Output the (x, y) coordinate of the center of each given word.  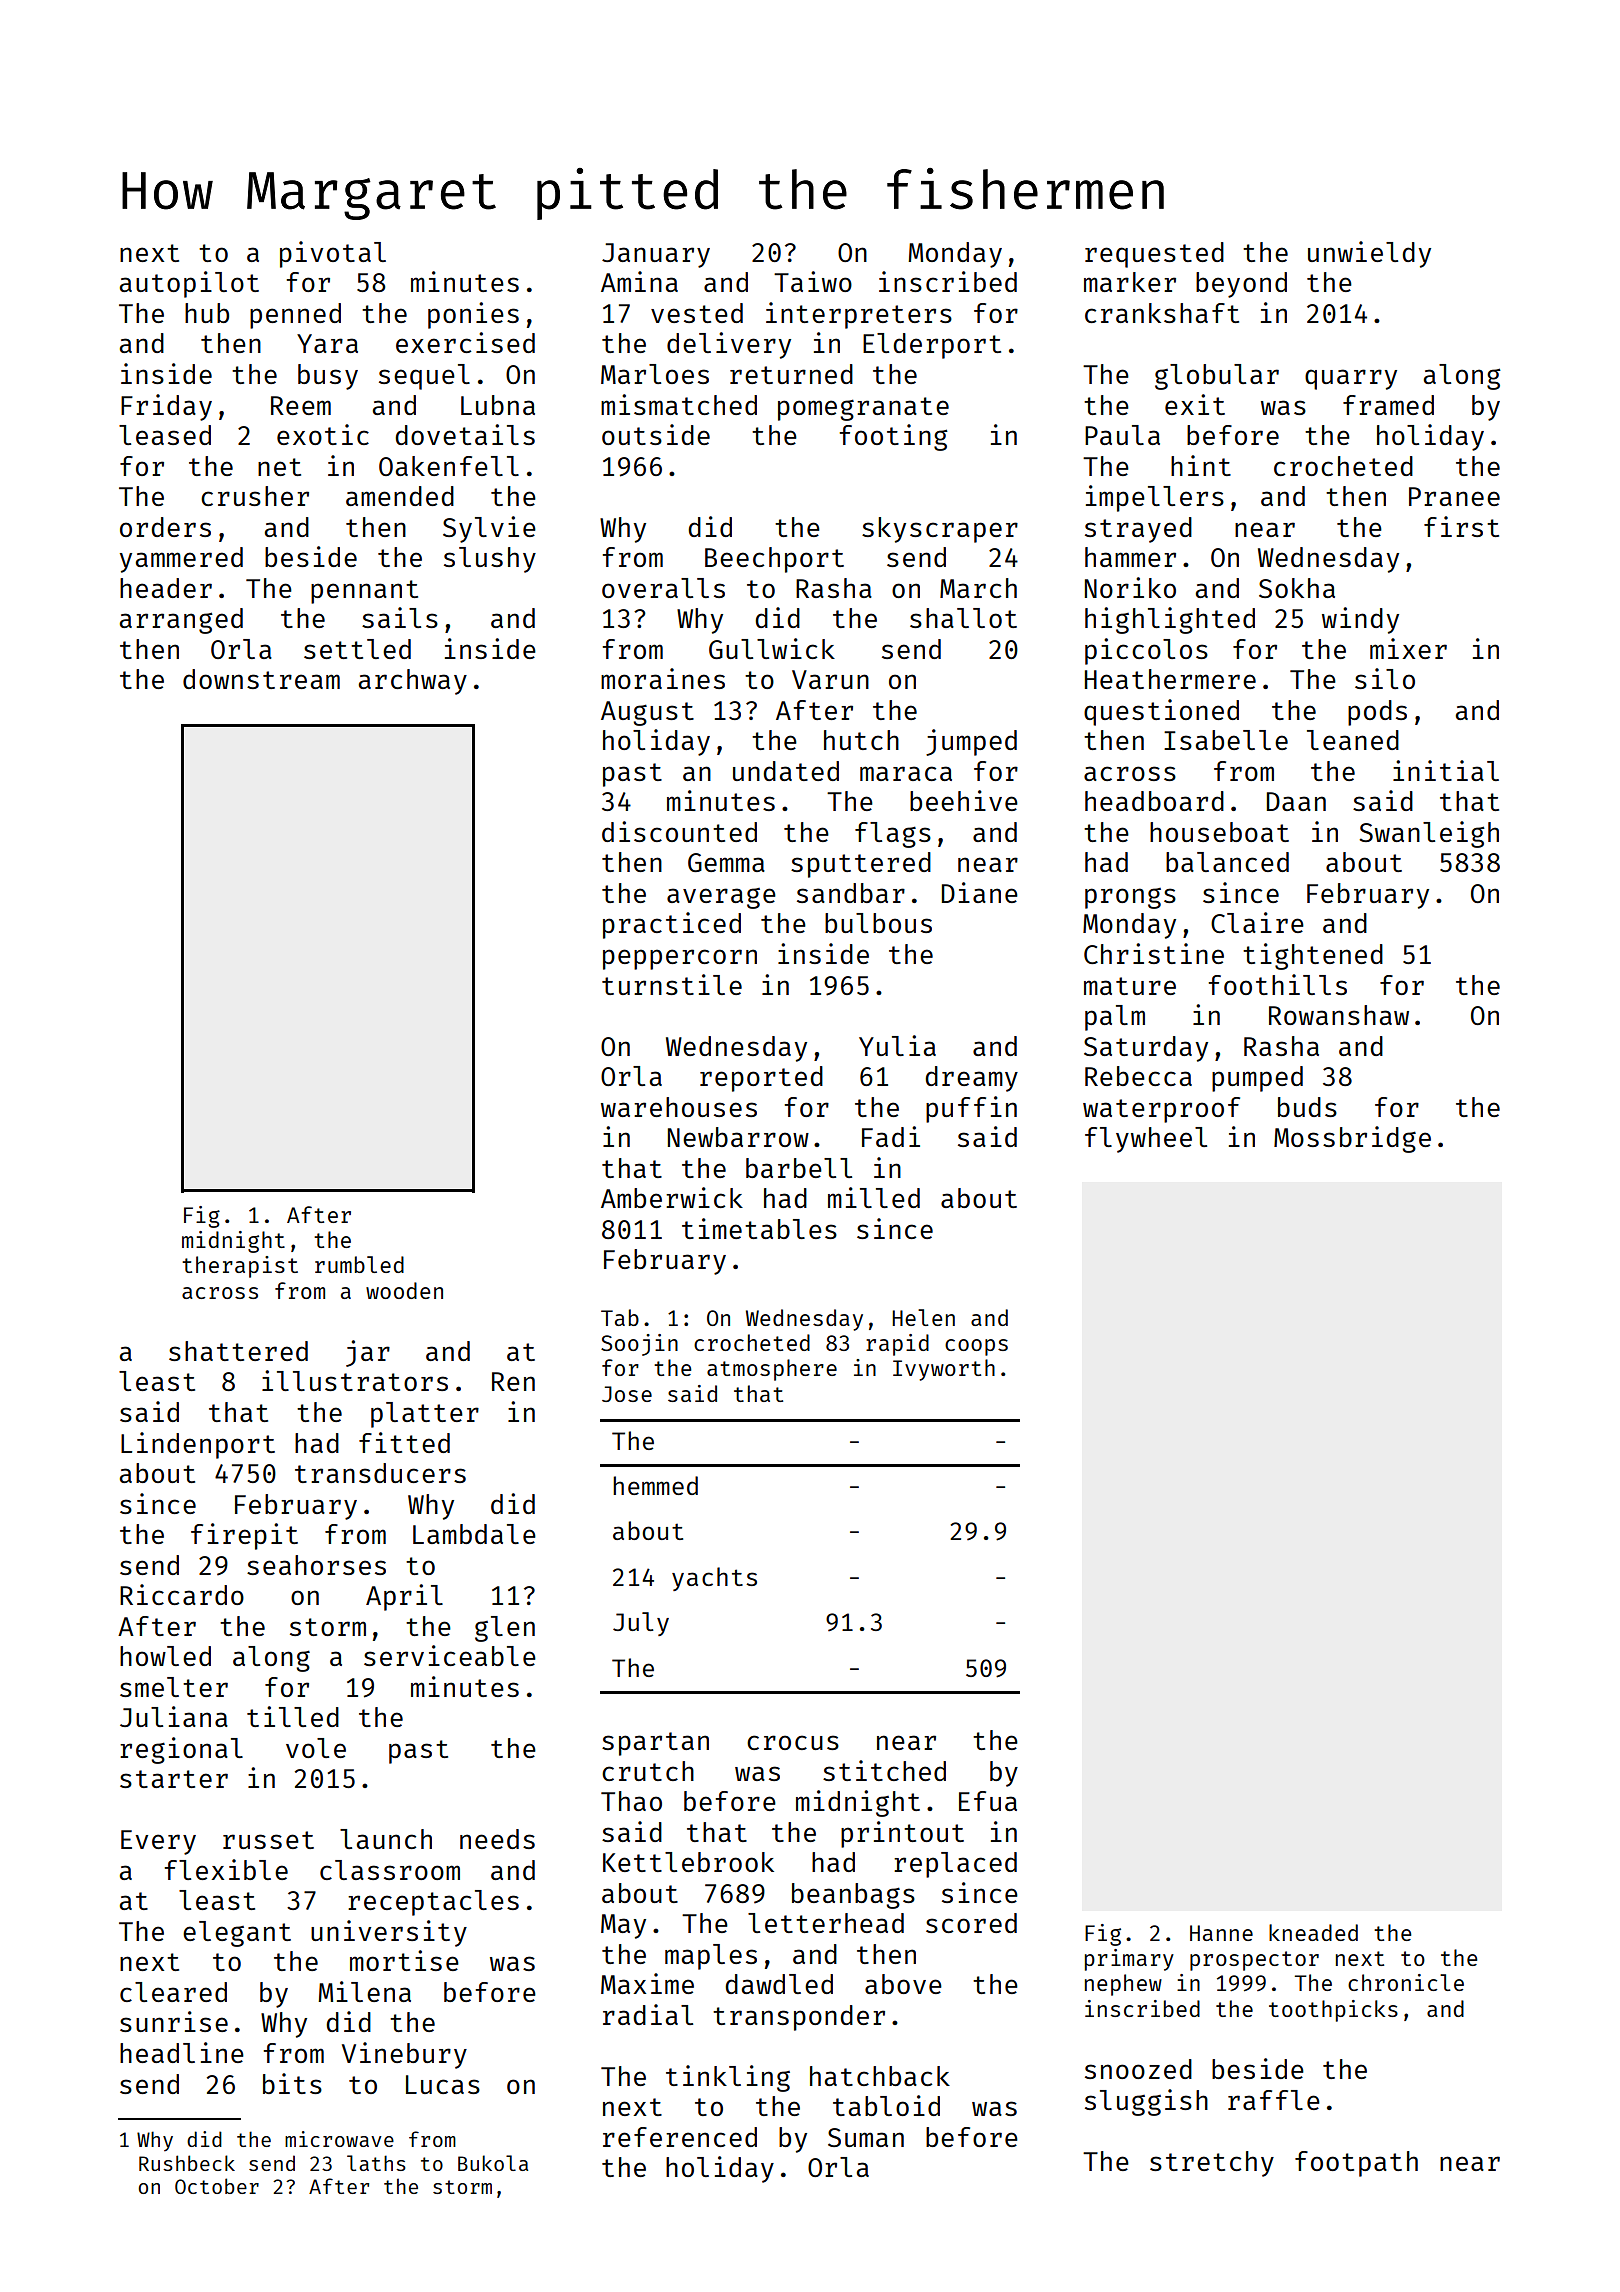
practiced (672, 925)
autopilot (189, 284)
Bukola (493, 2163)
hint (1201, 465)
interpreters (859, 315)
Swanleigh (1429, 834)
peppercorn (680, 959)
